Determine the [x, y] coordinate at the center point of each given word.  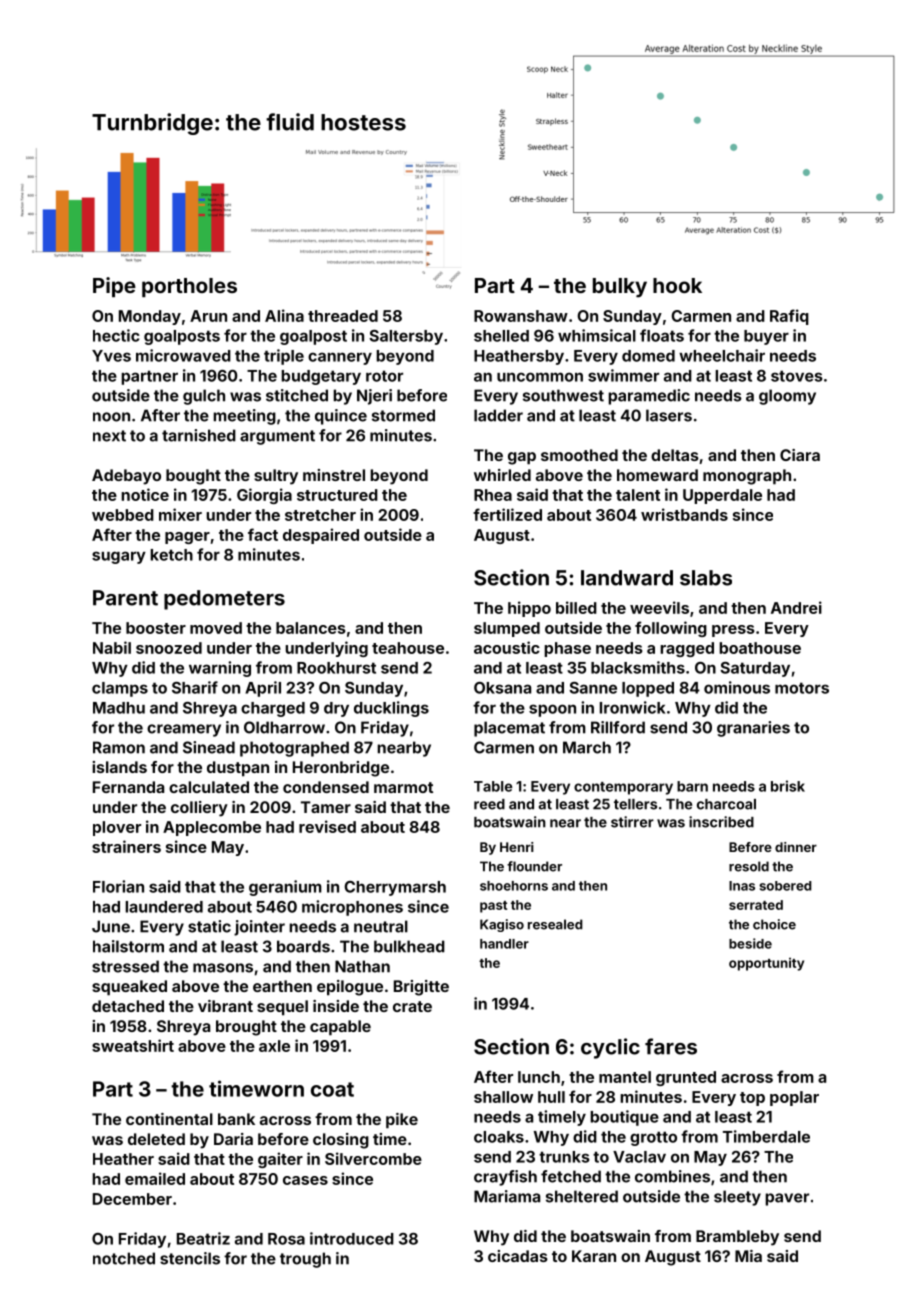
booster [156, 628]
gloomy [787, 397]
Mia [748, 1256]
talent [638, 495]
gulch [204, 397]
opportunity [766, 964]
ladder [498, 415]
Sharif [195, 687]
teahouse [408, 648]
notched [124, 1258]
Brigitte [421, 988]
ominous [737, 687]
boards [303, 946]
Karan [594, 1256]
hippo [529, 609]
